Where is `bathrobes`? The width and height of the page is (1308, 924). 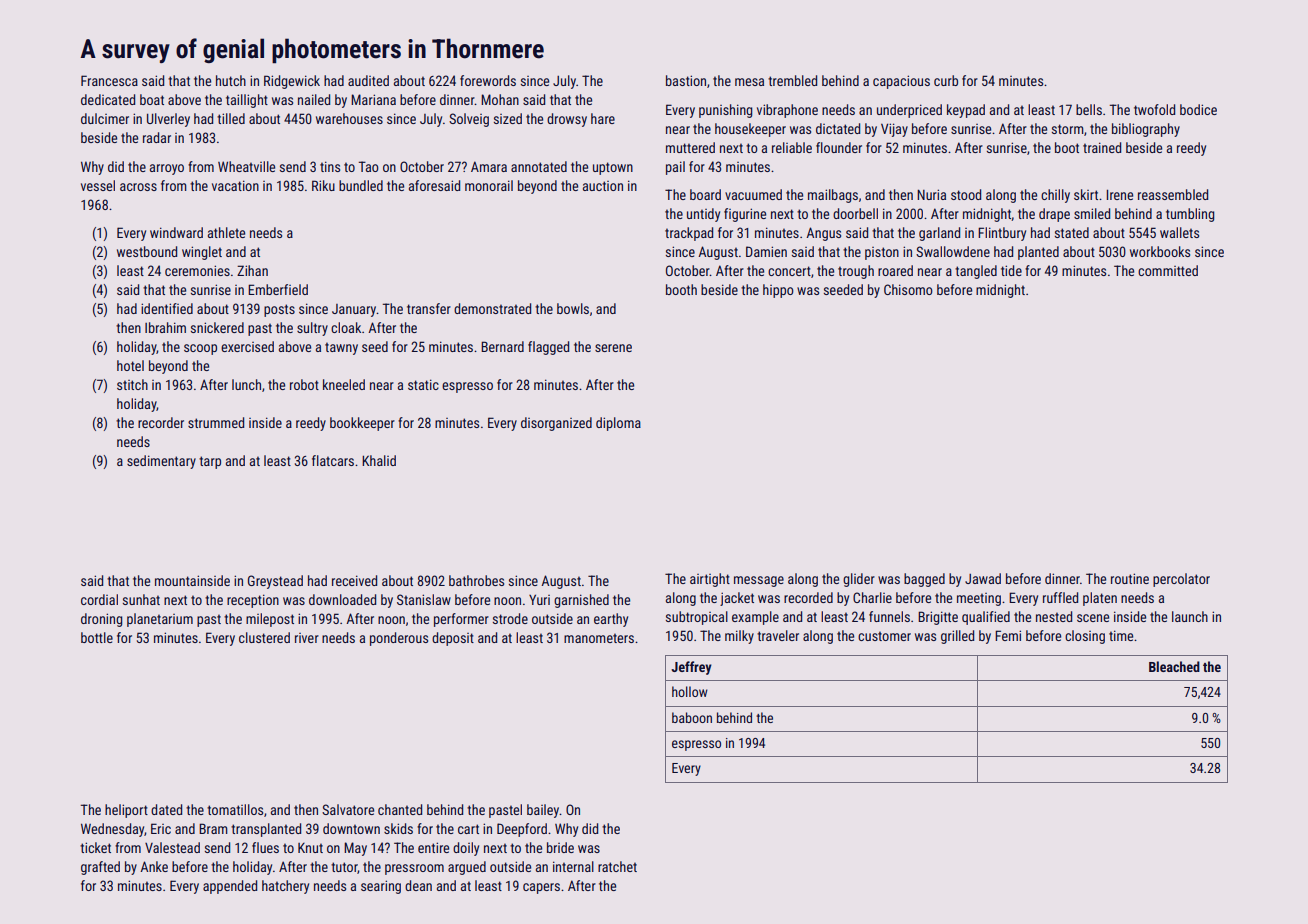
bathrobes is located at coordinates (476, 580).
